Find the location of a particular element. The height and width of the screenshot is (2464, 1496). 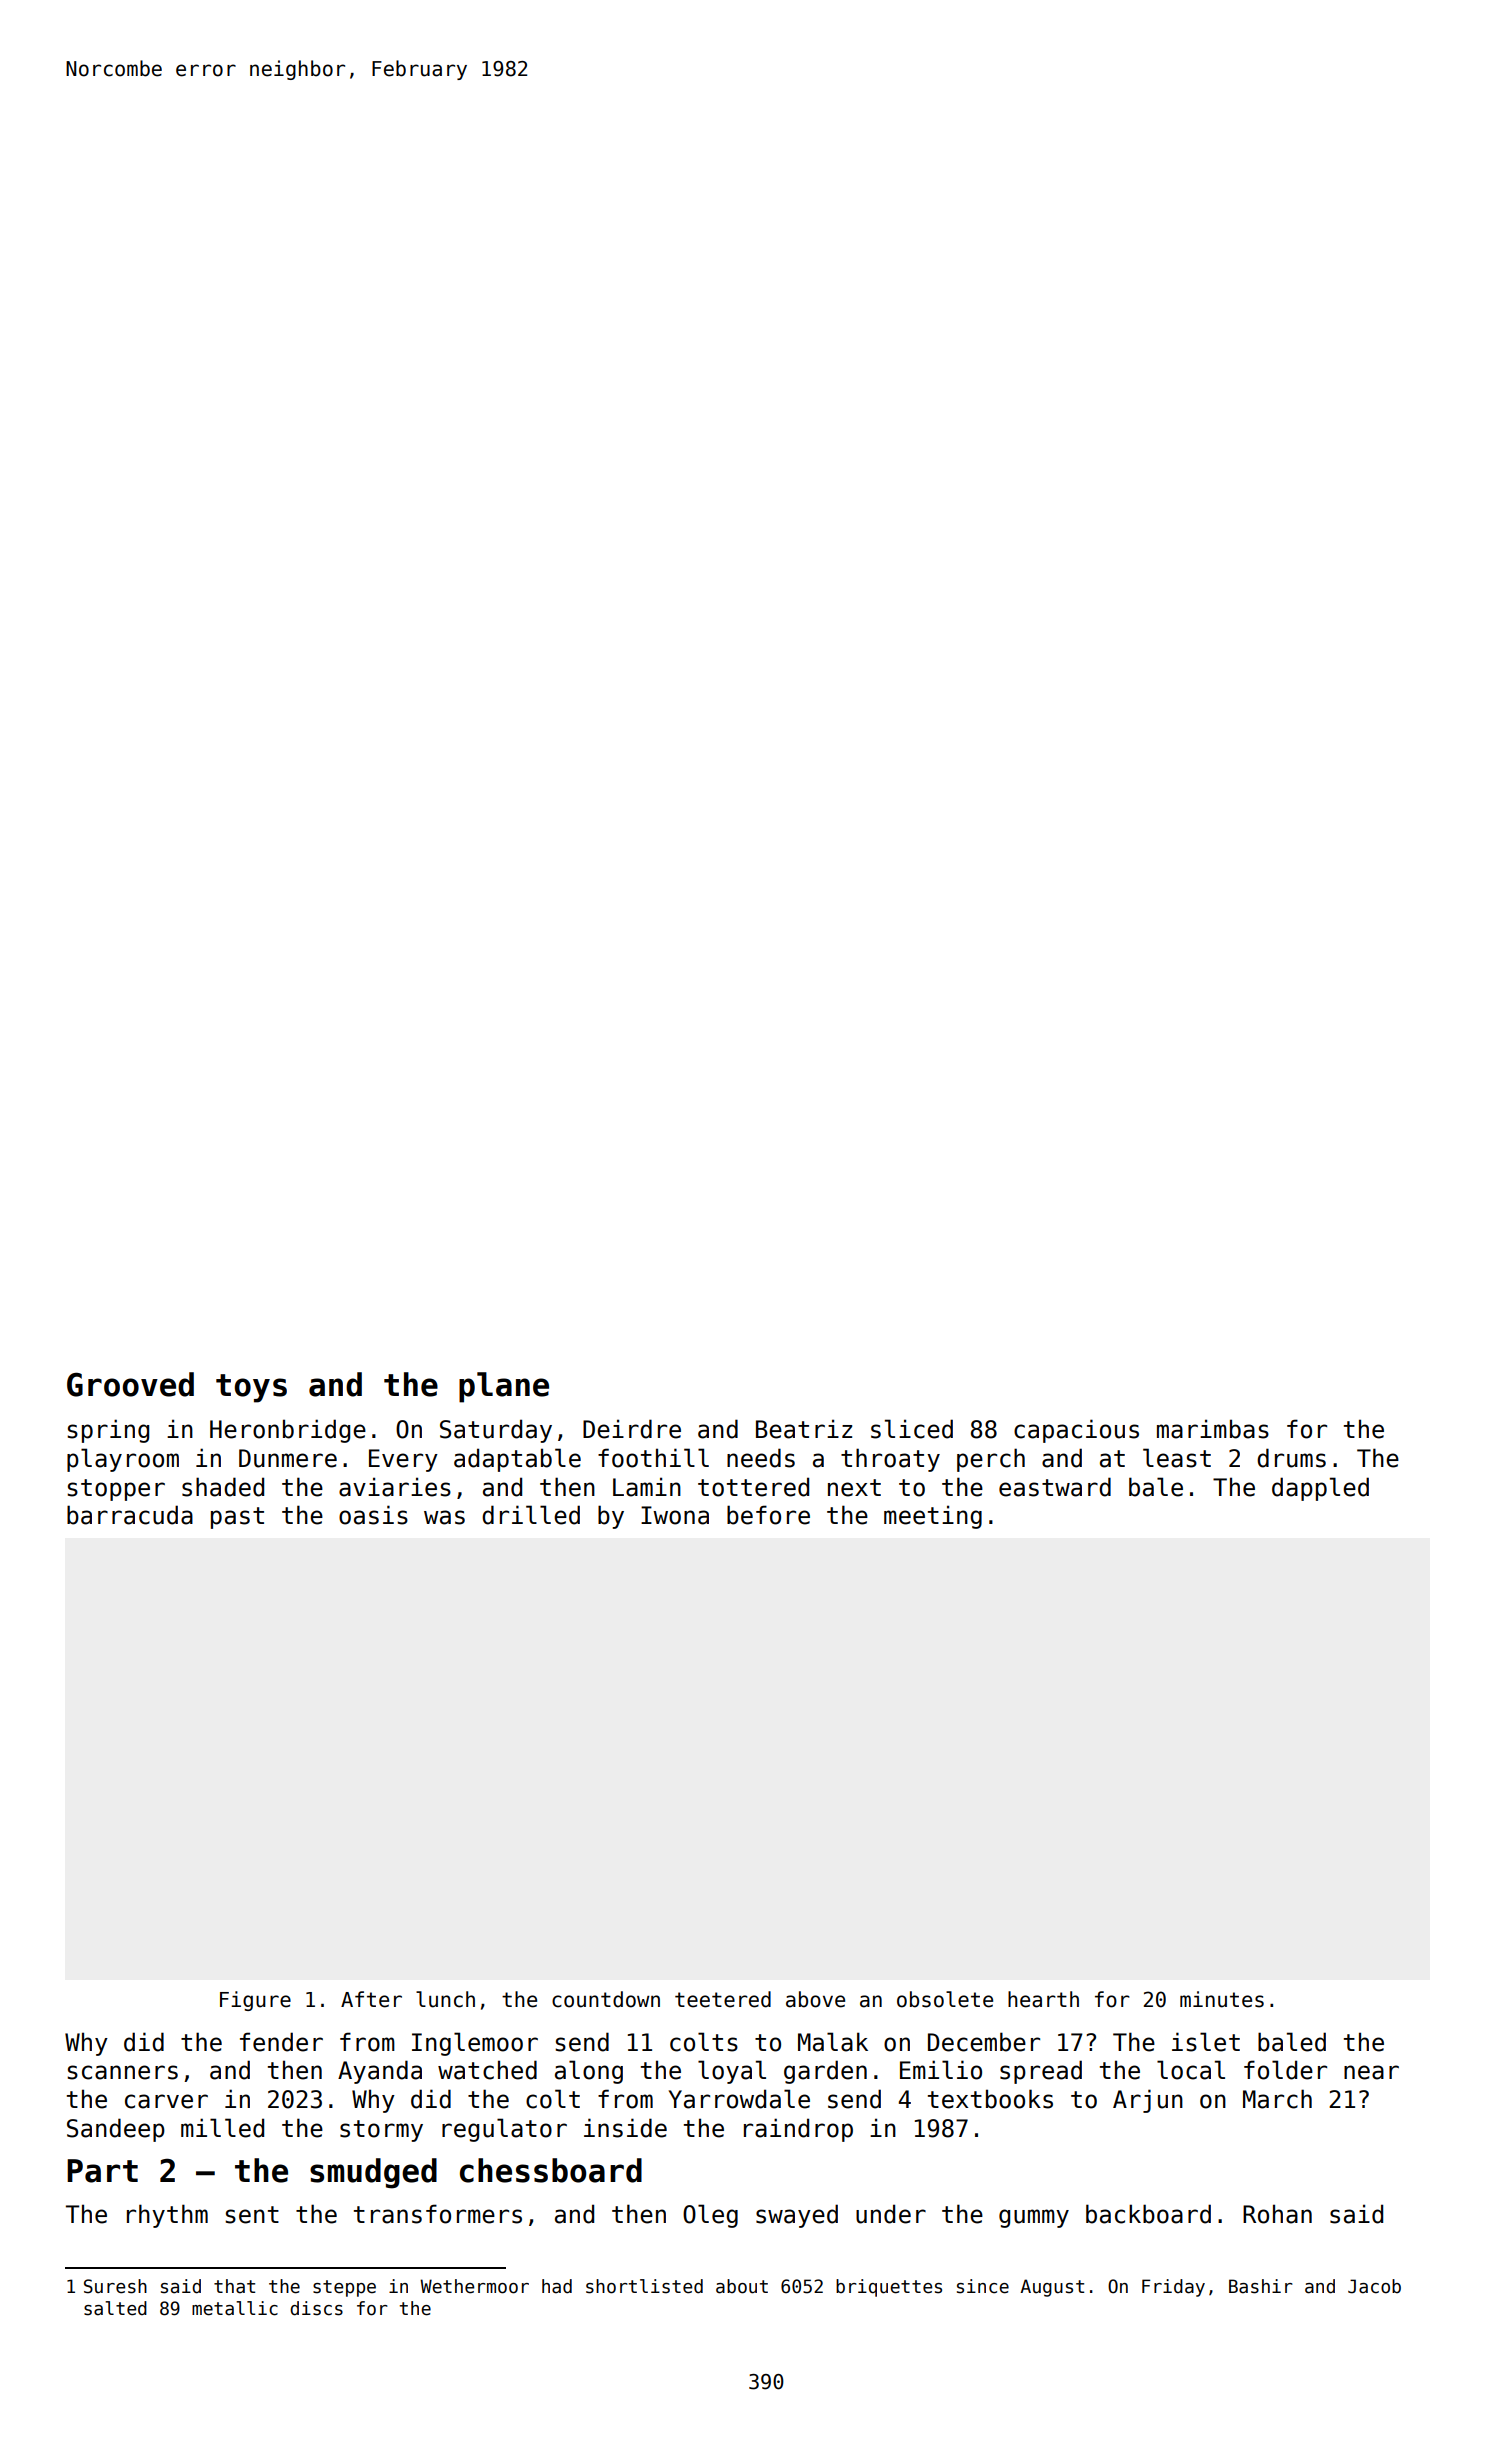

oasis is located at coordinates (373, 1515).
